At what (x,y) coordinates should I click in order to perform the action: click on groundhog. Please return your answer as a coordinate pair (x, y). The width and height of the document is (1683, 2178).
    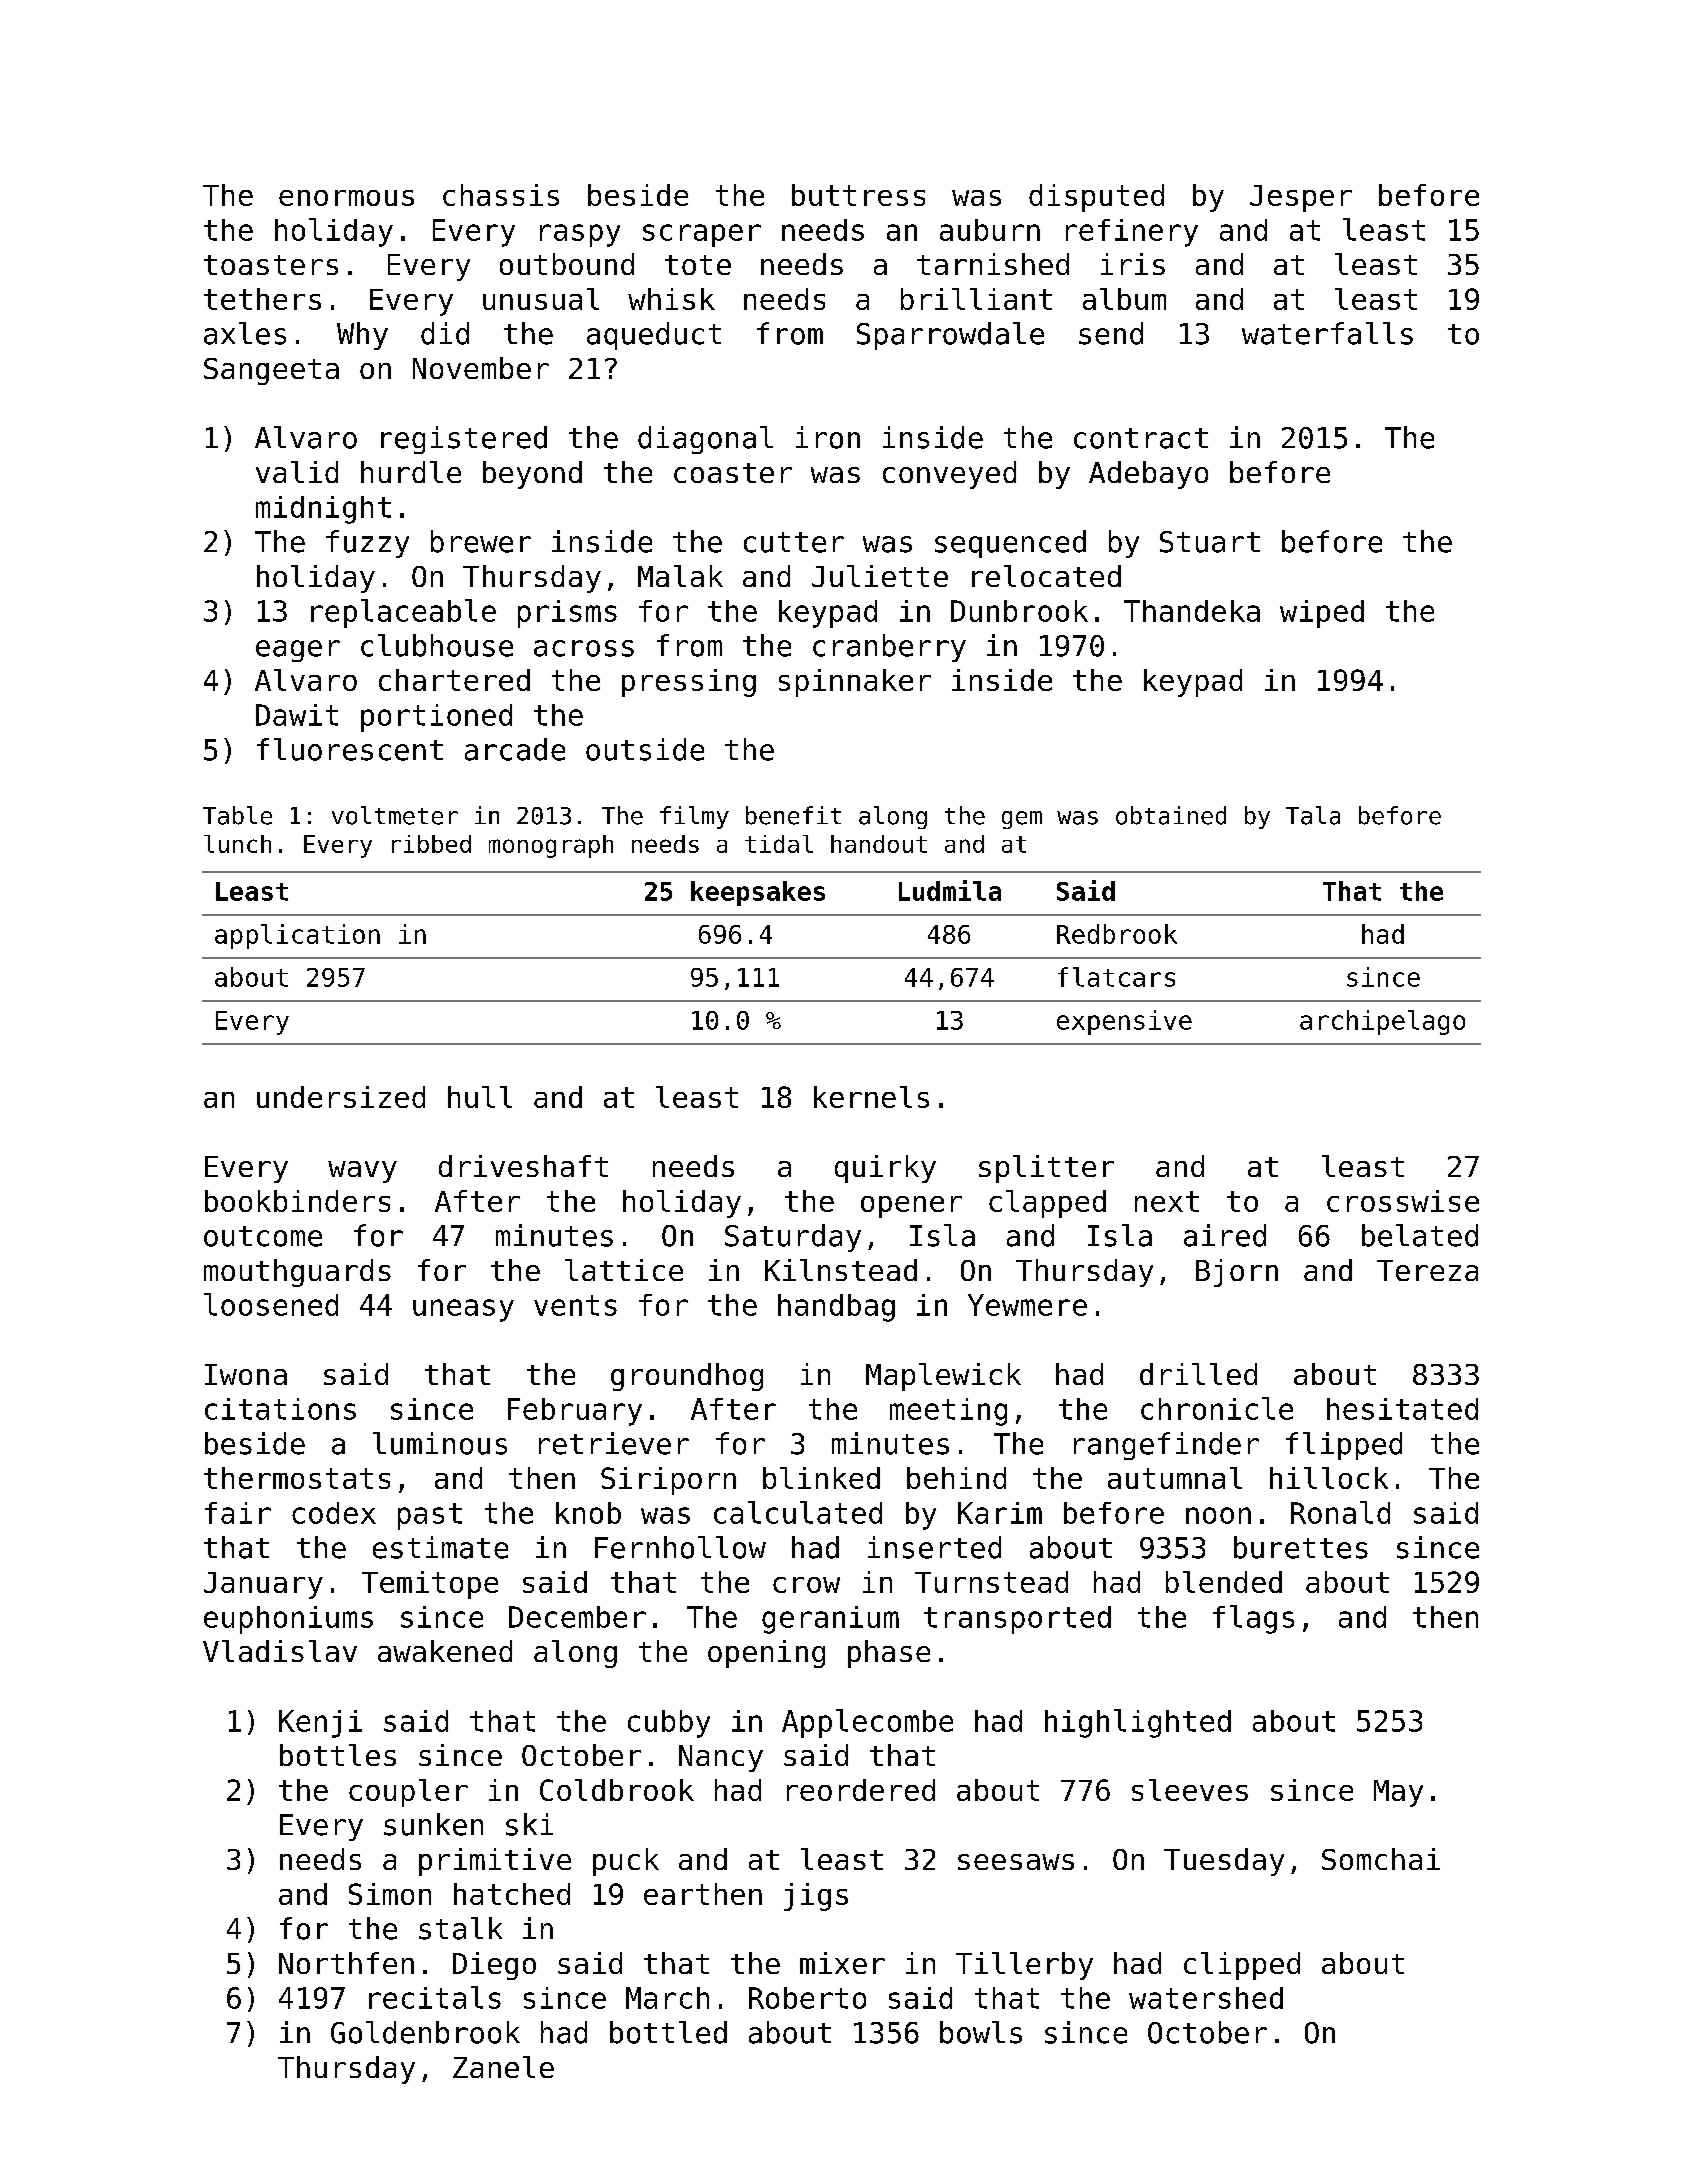
    Looking at the image, I should click on (687, 1377).
